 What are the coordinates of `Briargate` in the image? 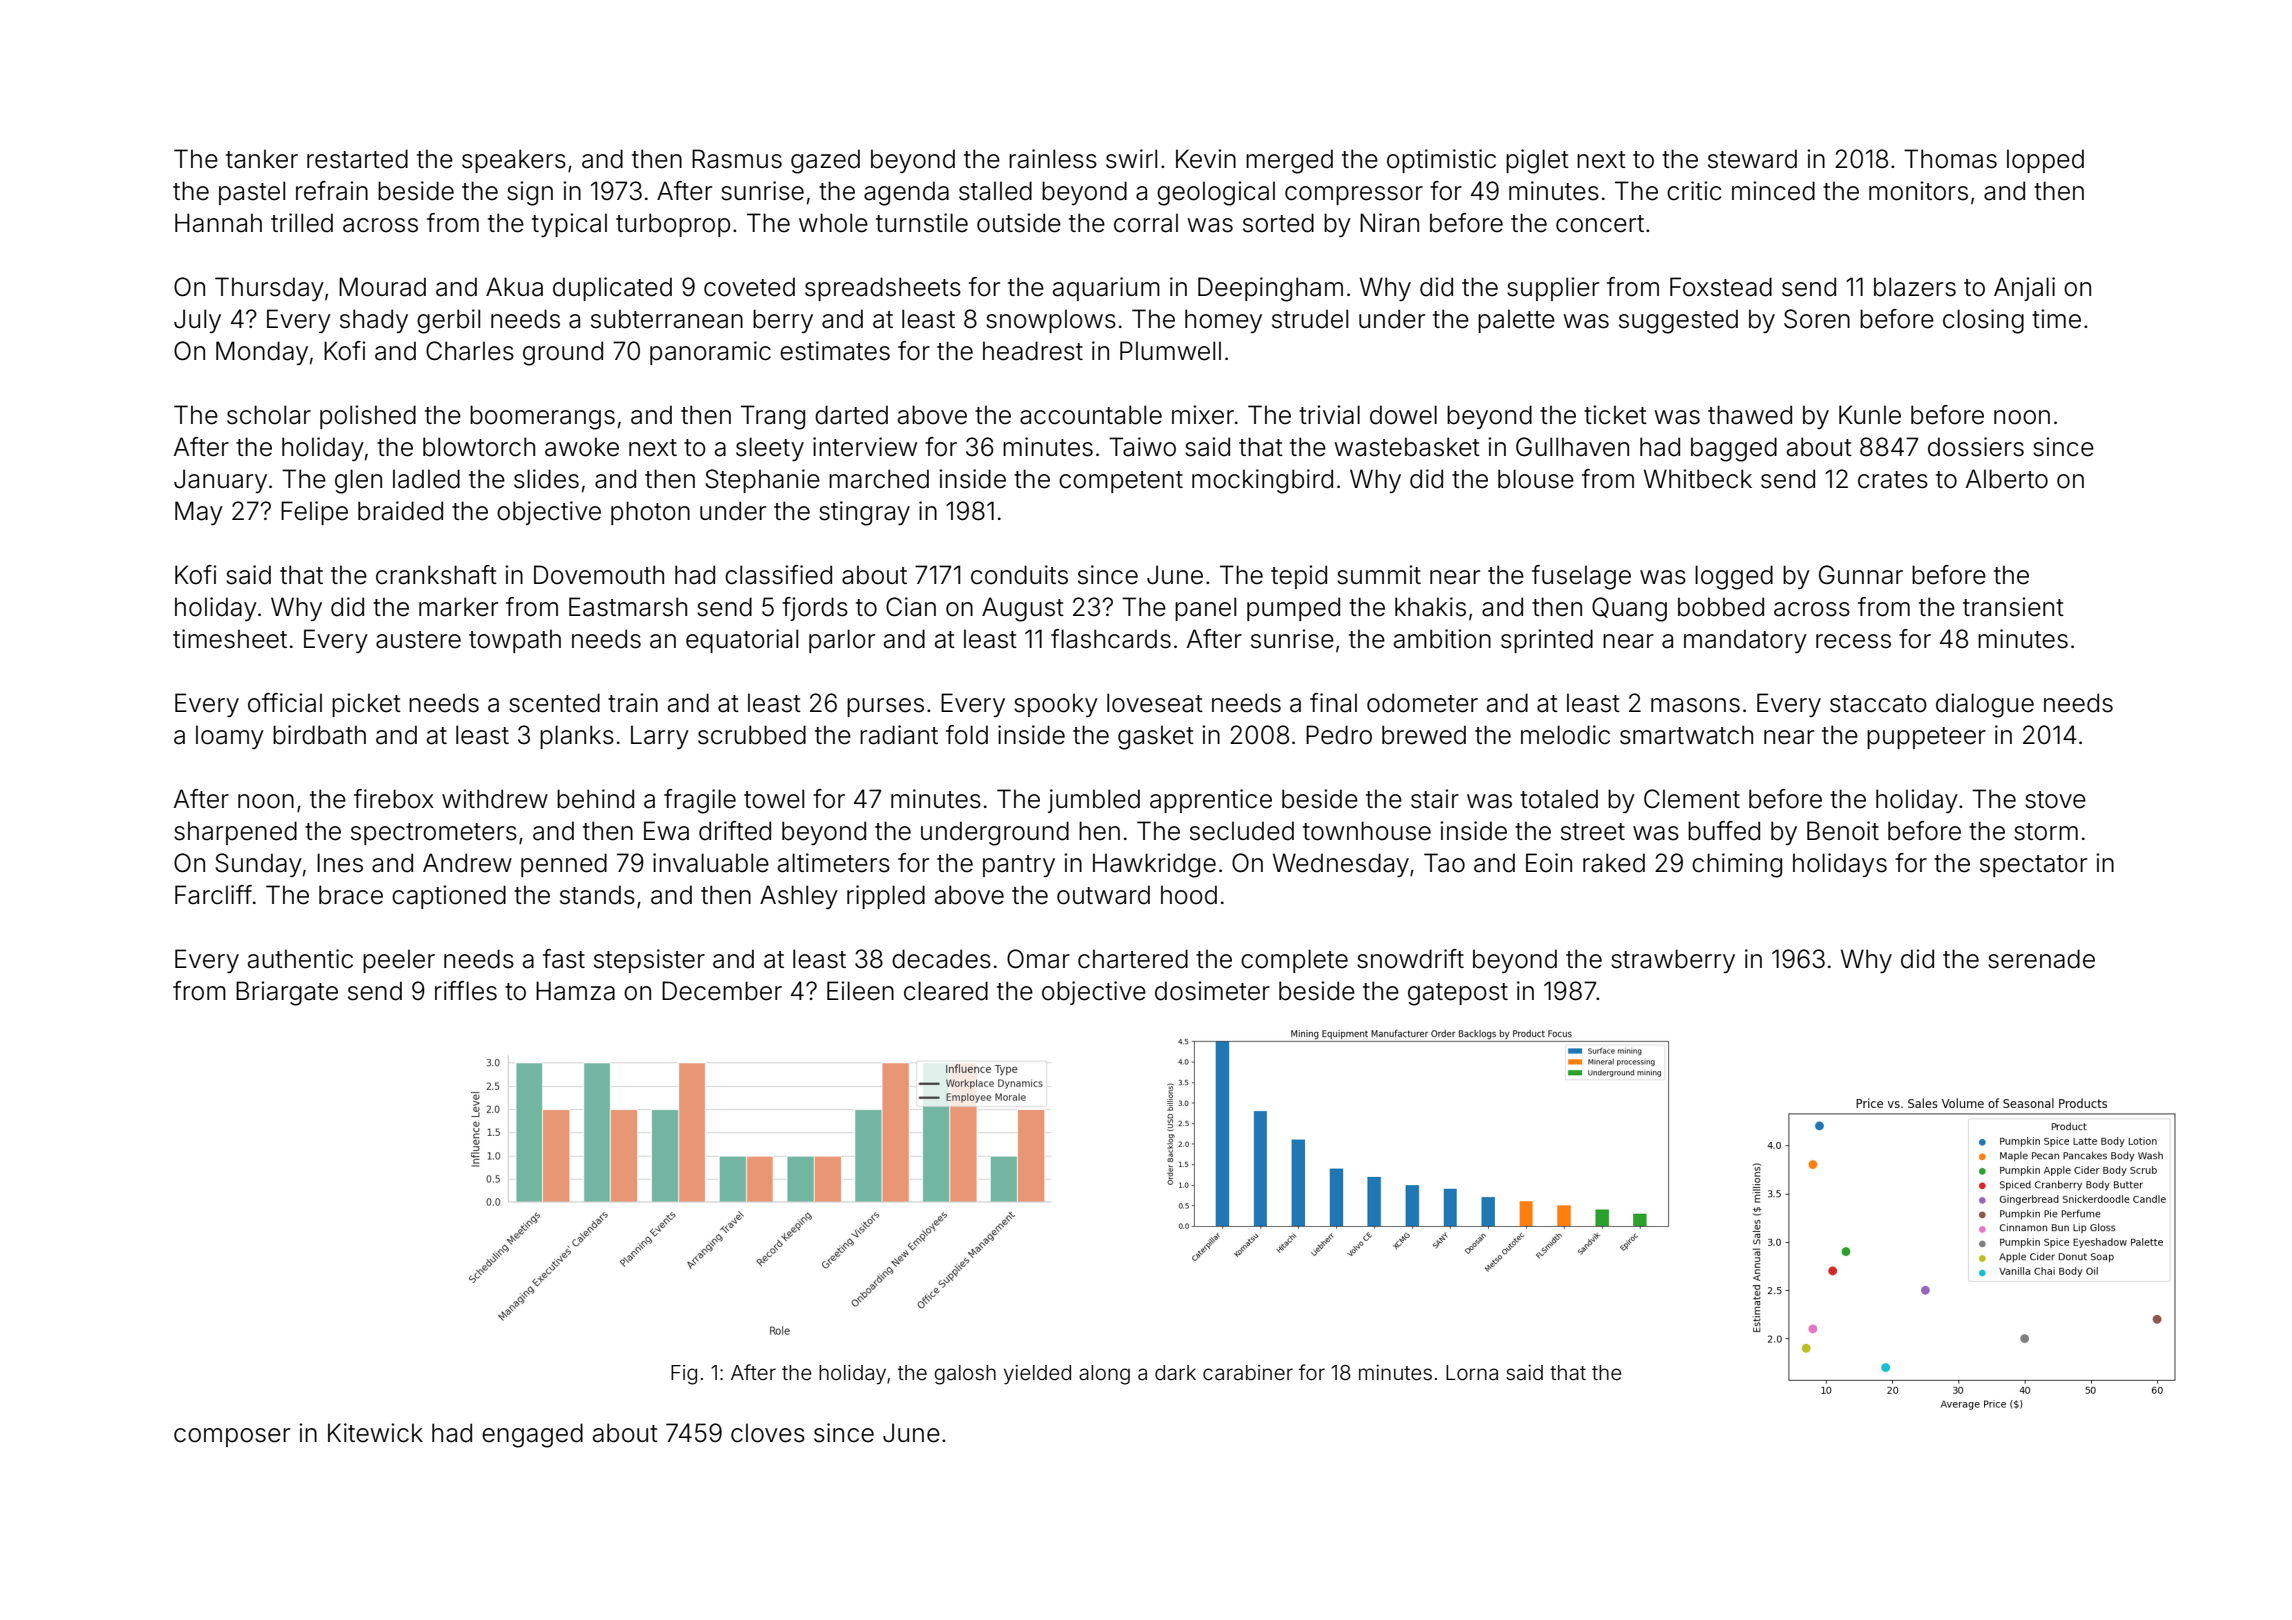 It's located at (287, 993).
